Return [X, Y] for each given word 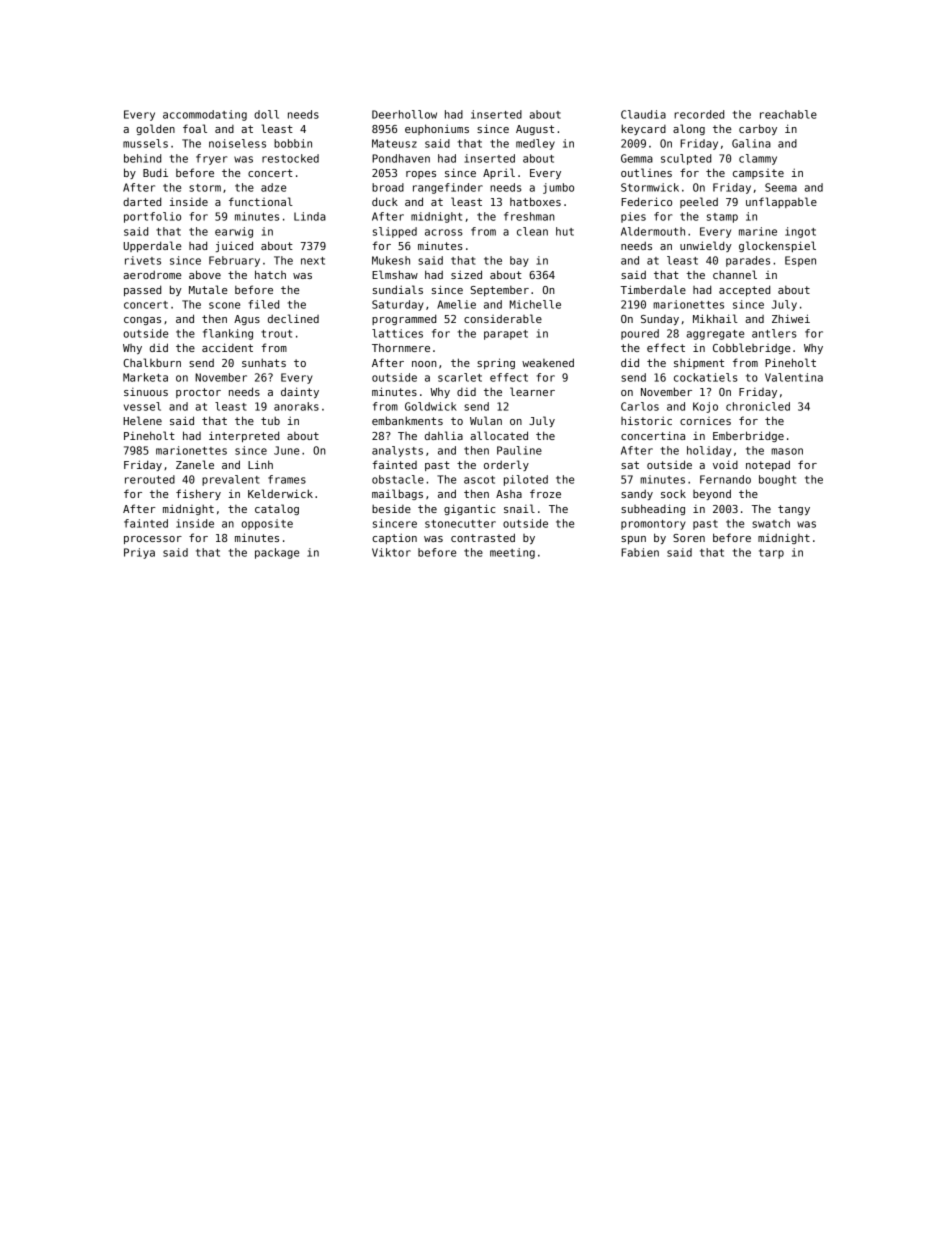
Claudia [643, 114]
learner [532, 391]
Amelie [456, 304]
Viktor [391, 552]
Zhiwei [791, 318]
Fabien [640, 552]
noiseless [237, 143]
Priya [139, 553]
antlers [774, 333]
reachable [788, 114]
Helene [142, 420]
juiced [234, 246]
